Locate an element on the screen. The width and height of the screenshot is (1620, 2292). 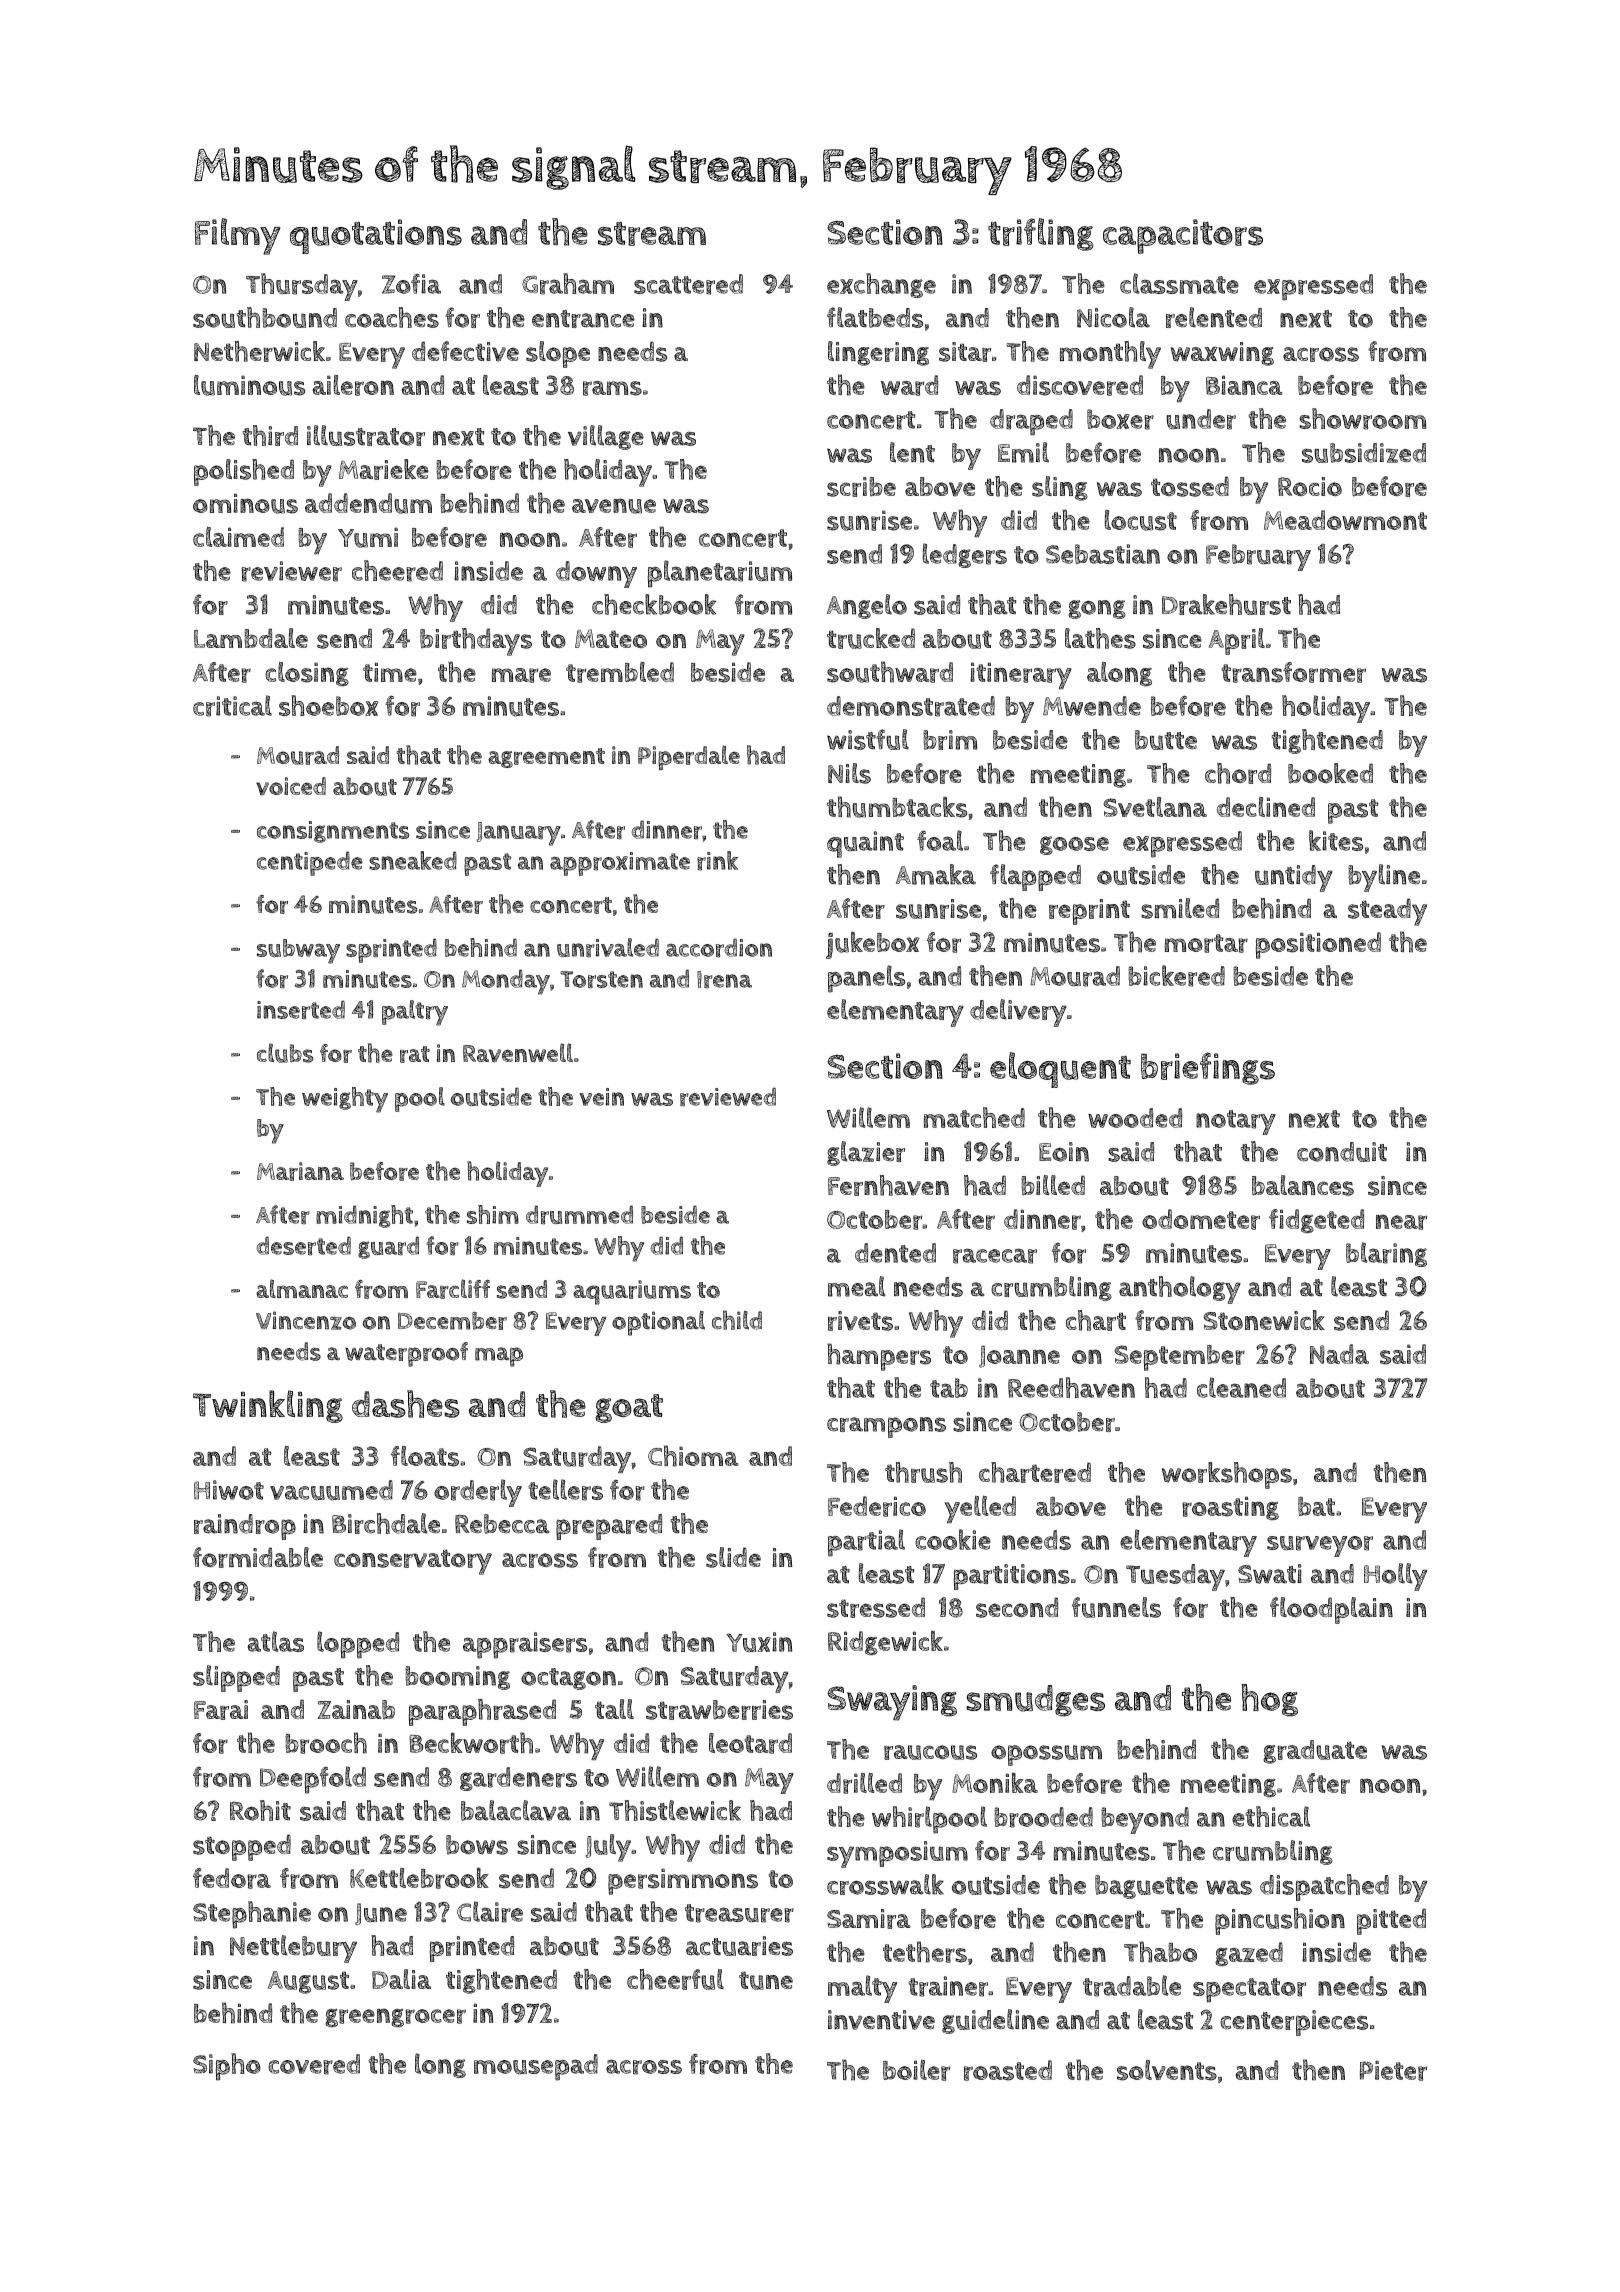
mousepad is located at coordinates (536, 2067).
